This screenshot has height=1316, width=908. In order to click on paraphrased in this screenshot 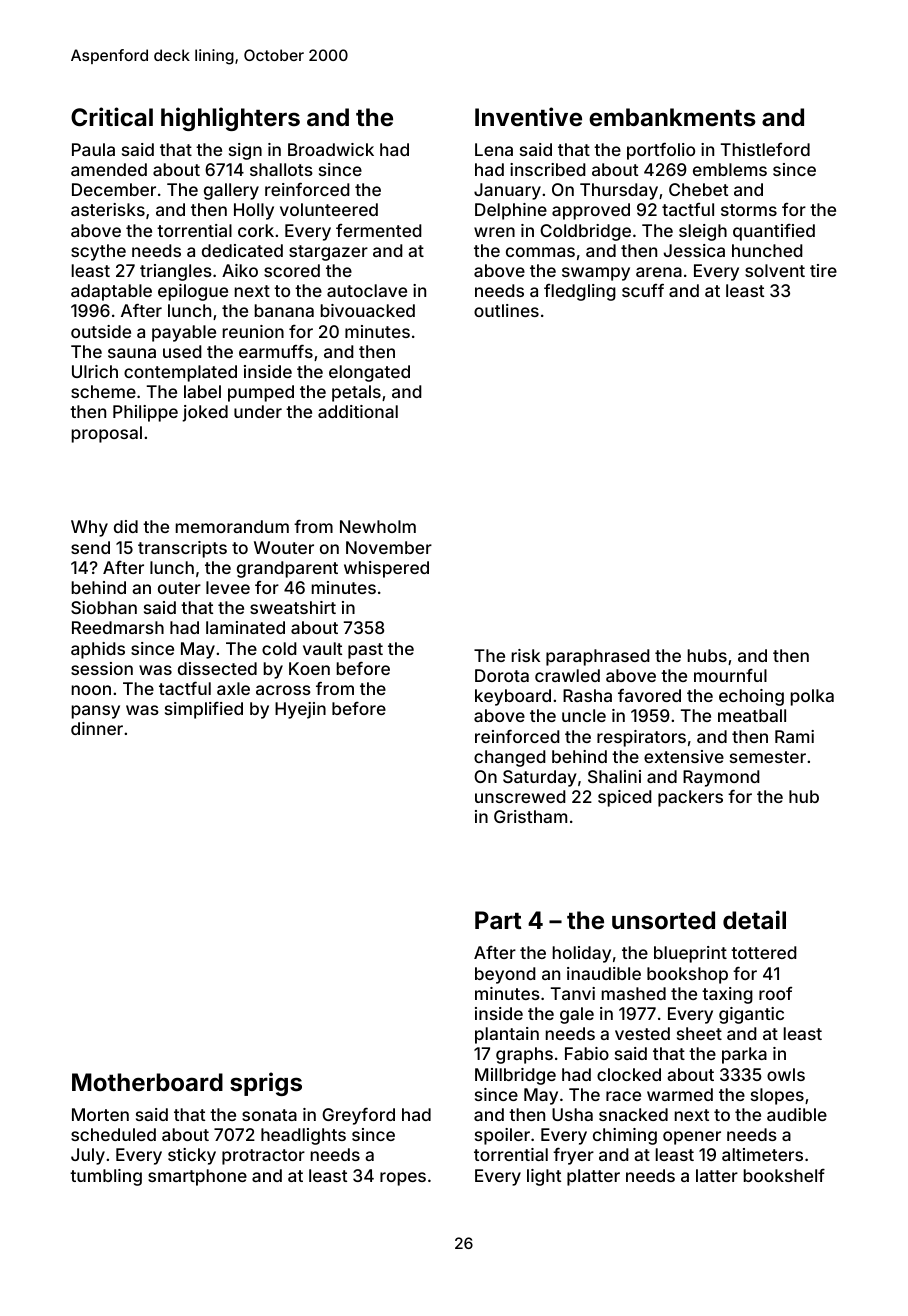, I will do `click(598, 657)`.
